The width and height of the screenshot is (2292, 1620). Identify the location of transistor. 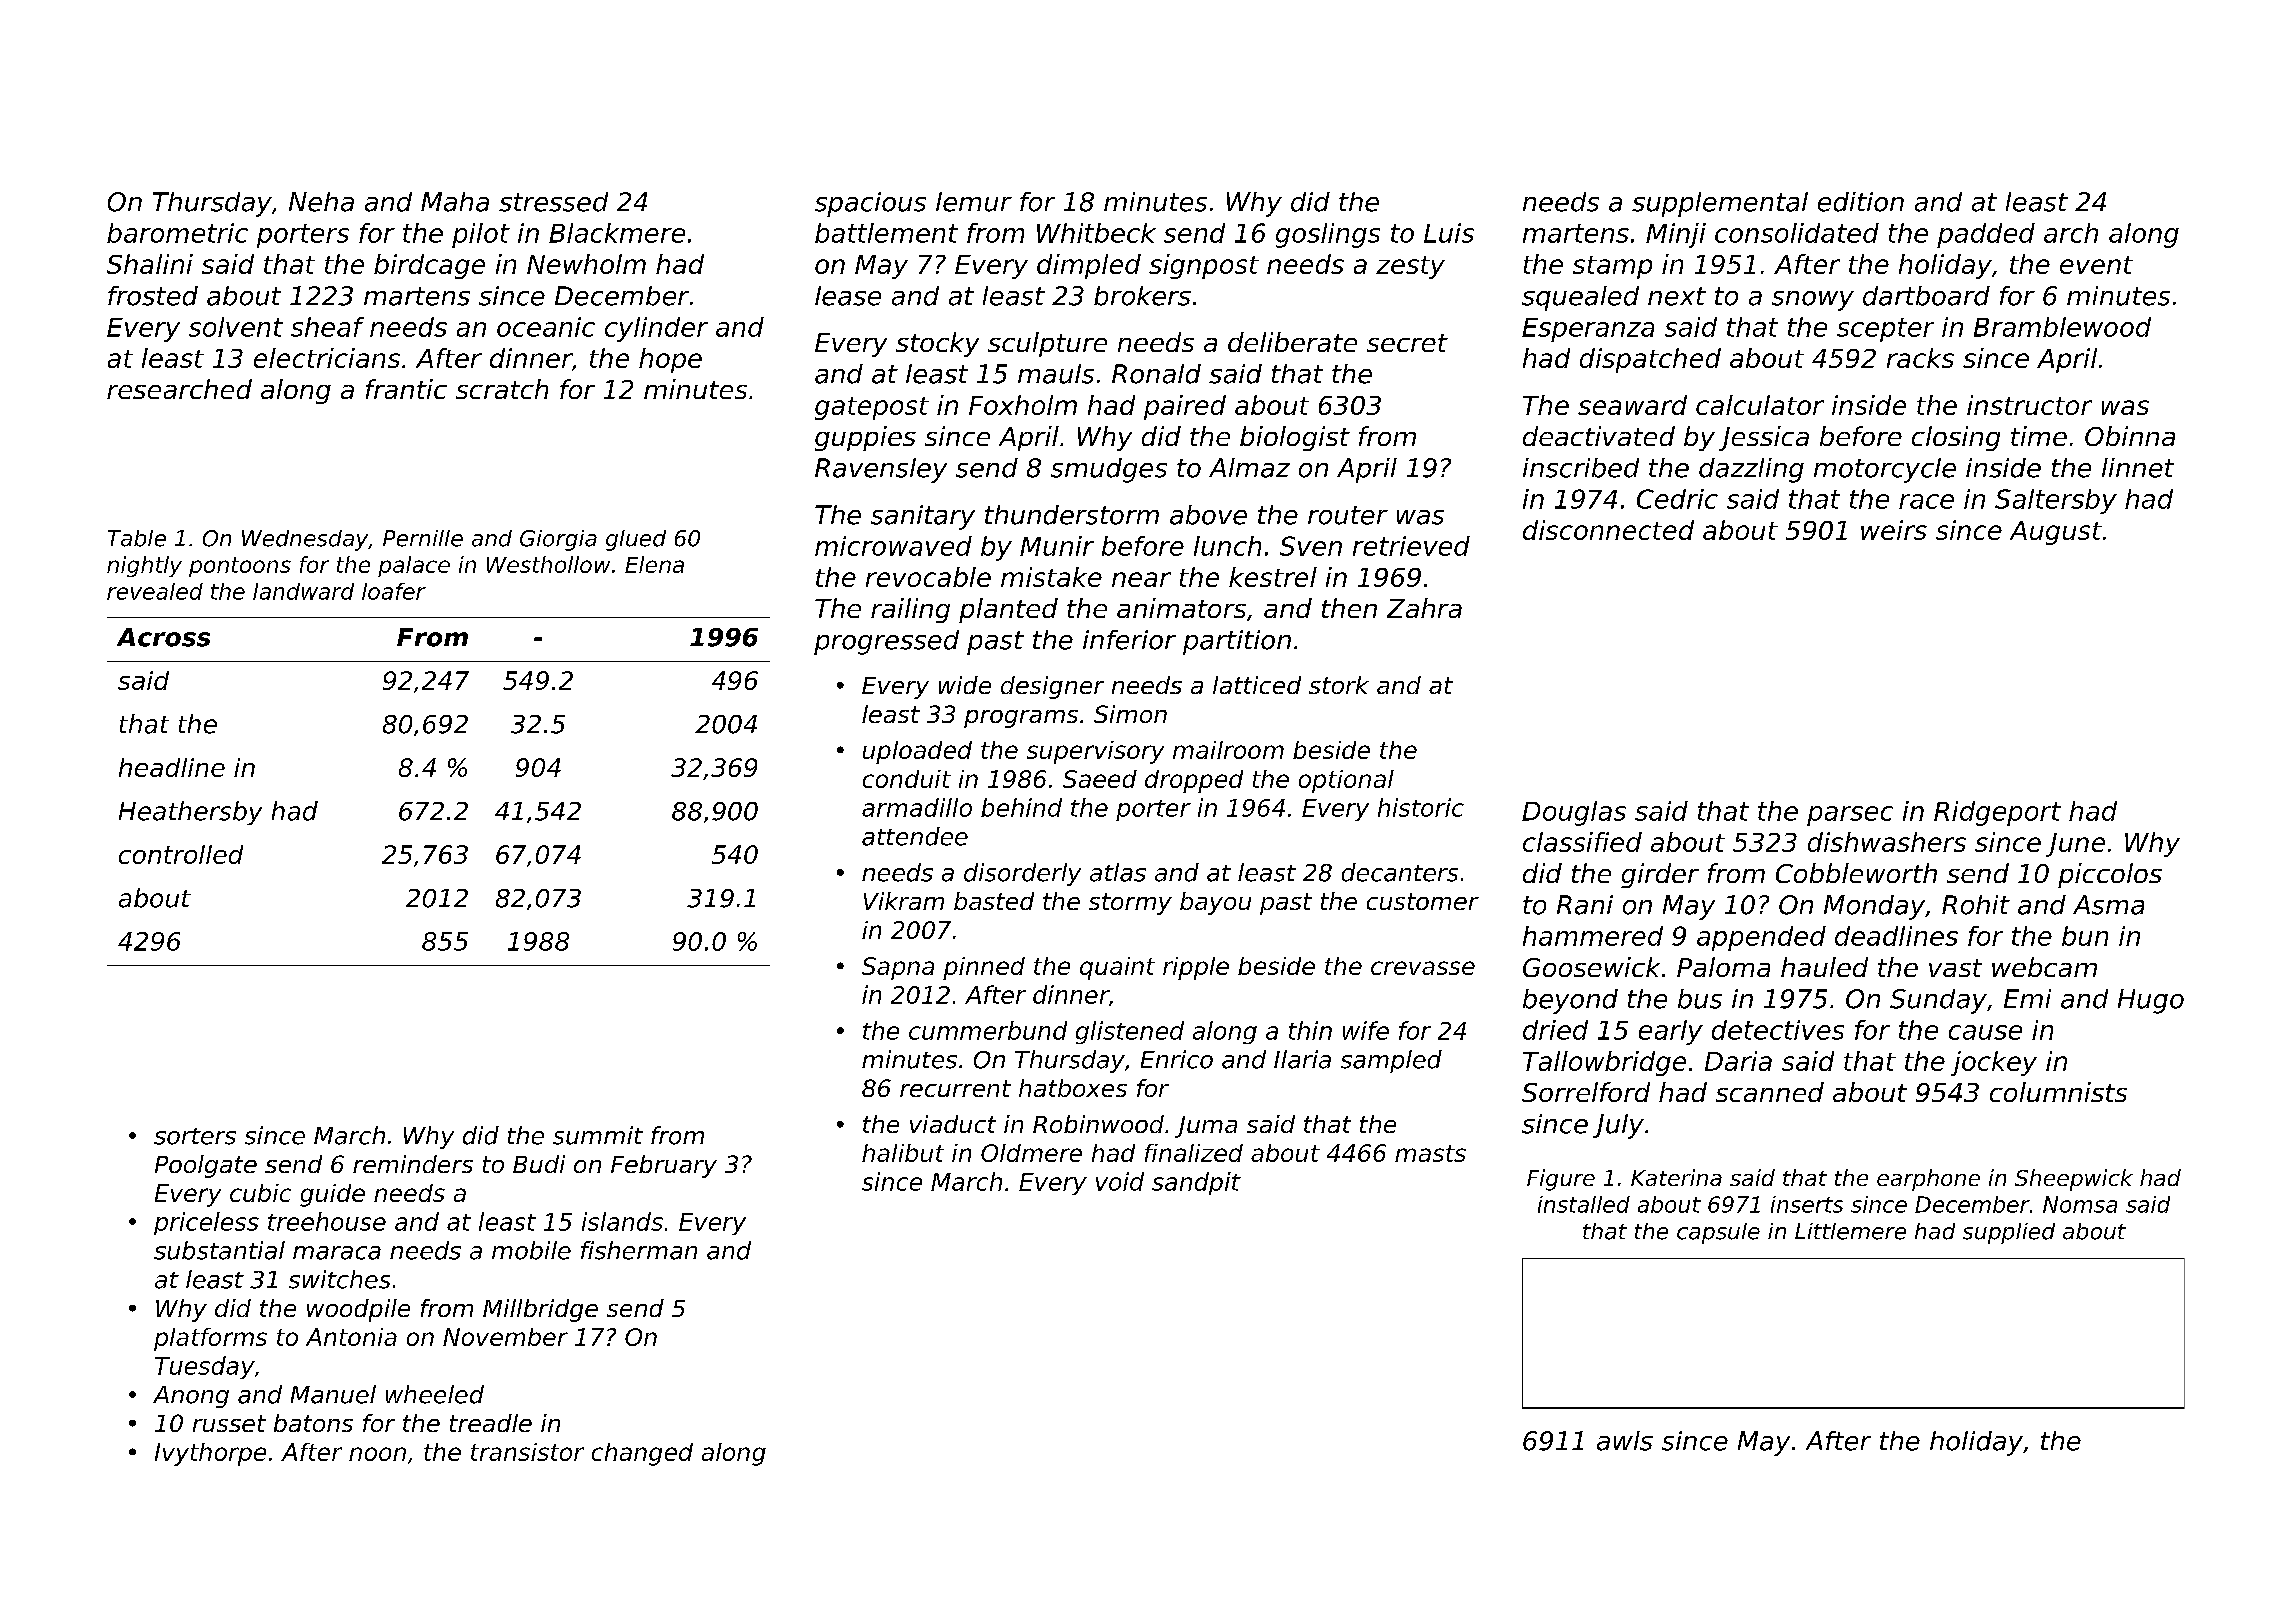
(527, 1452).
